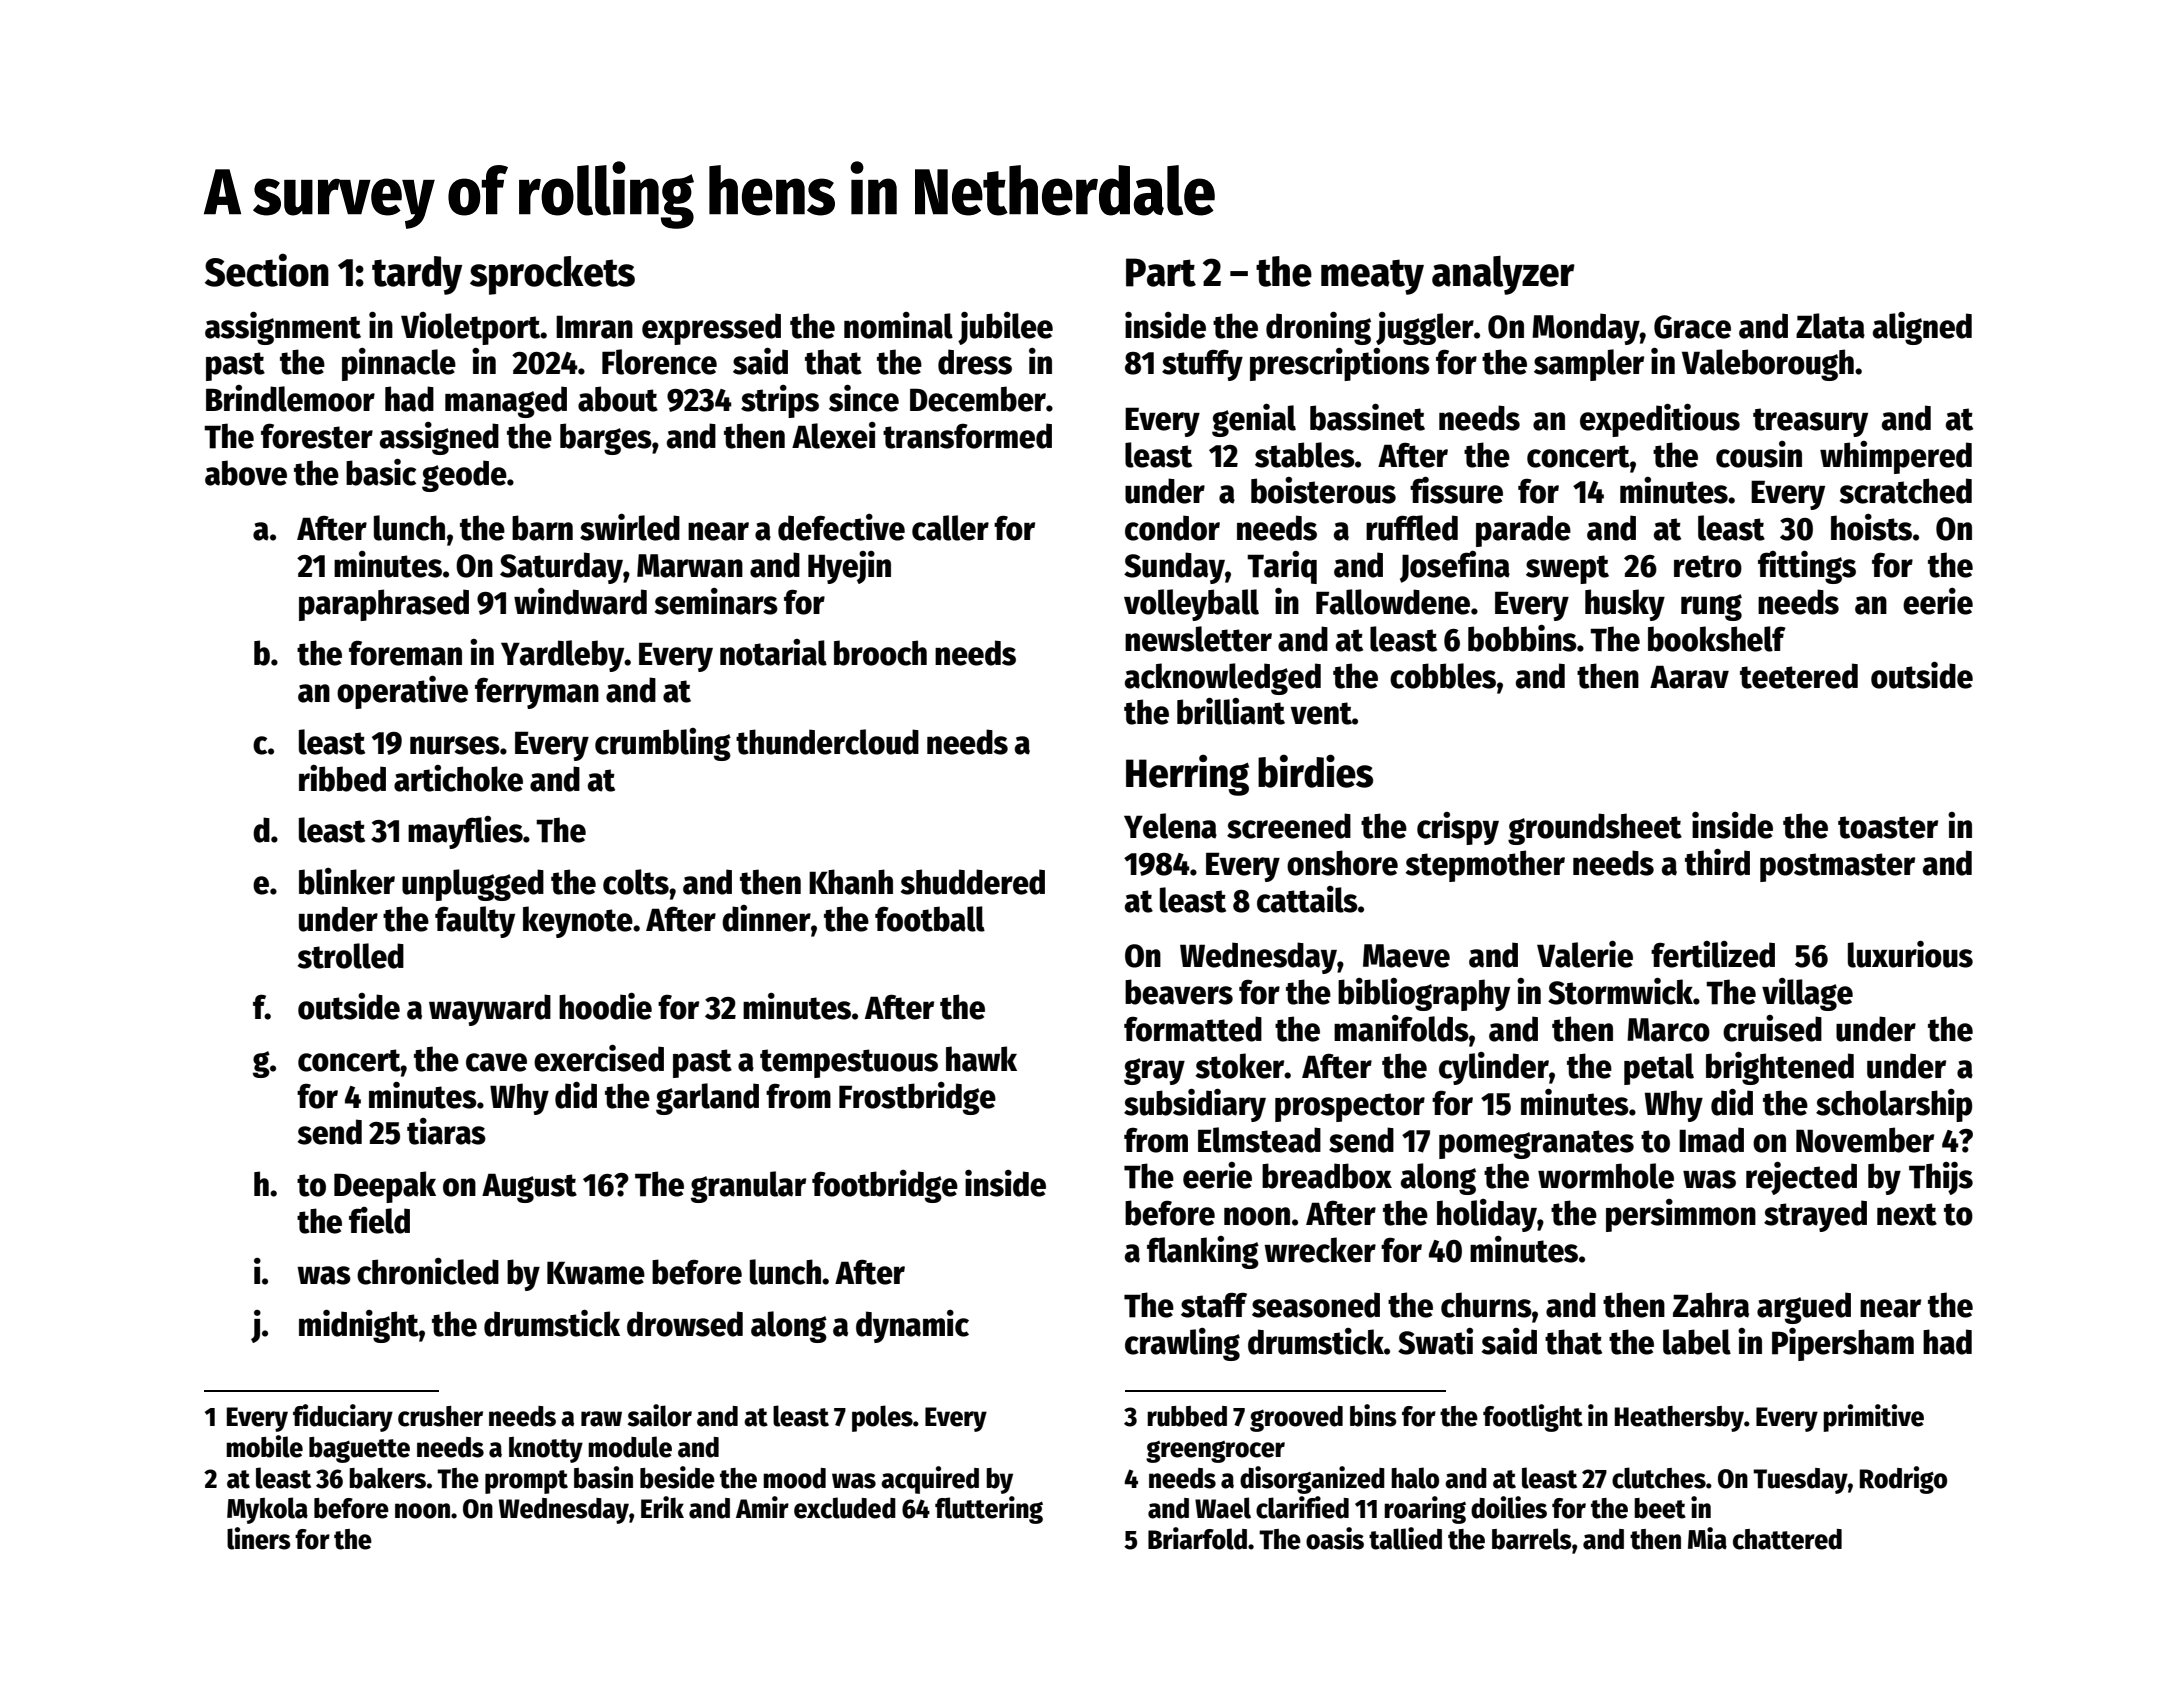 The width and height of the screenshot is (2178, 1683). Describe the element at coordinates (1679, 1419) in the screenshot. I see `Heathersby` at that location.
